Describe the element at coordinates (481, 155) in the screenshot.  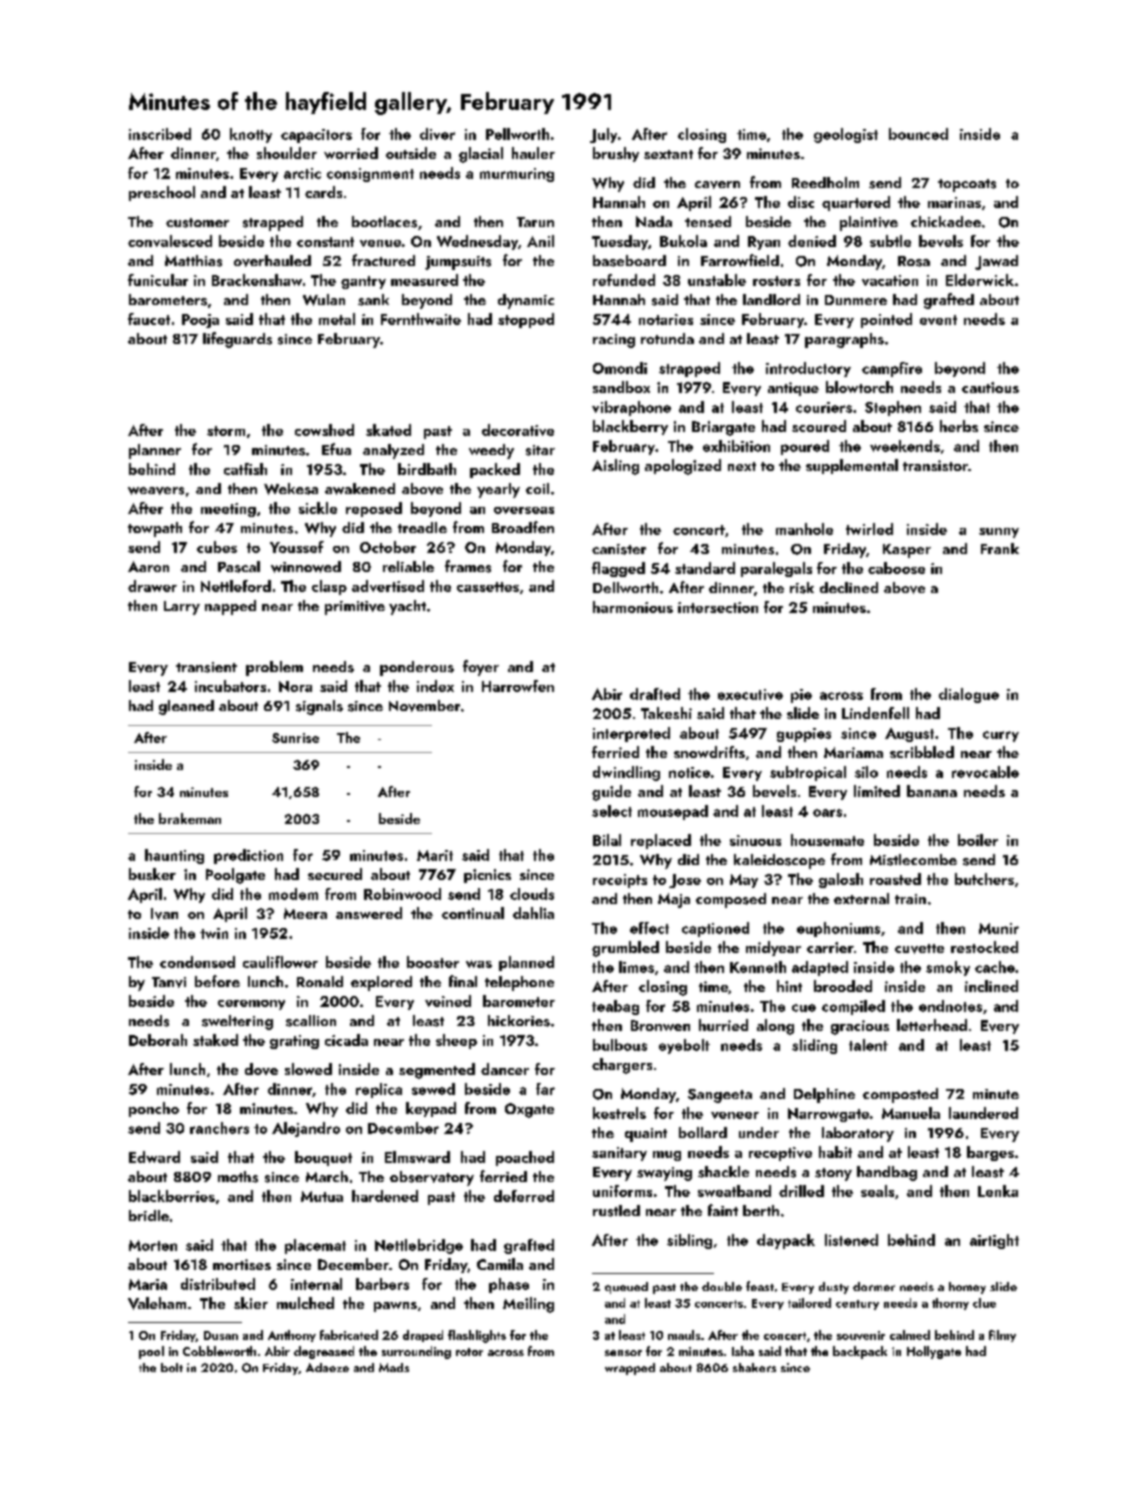
I see `glacial` at that location.
